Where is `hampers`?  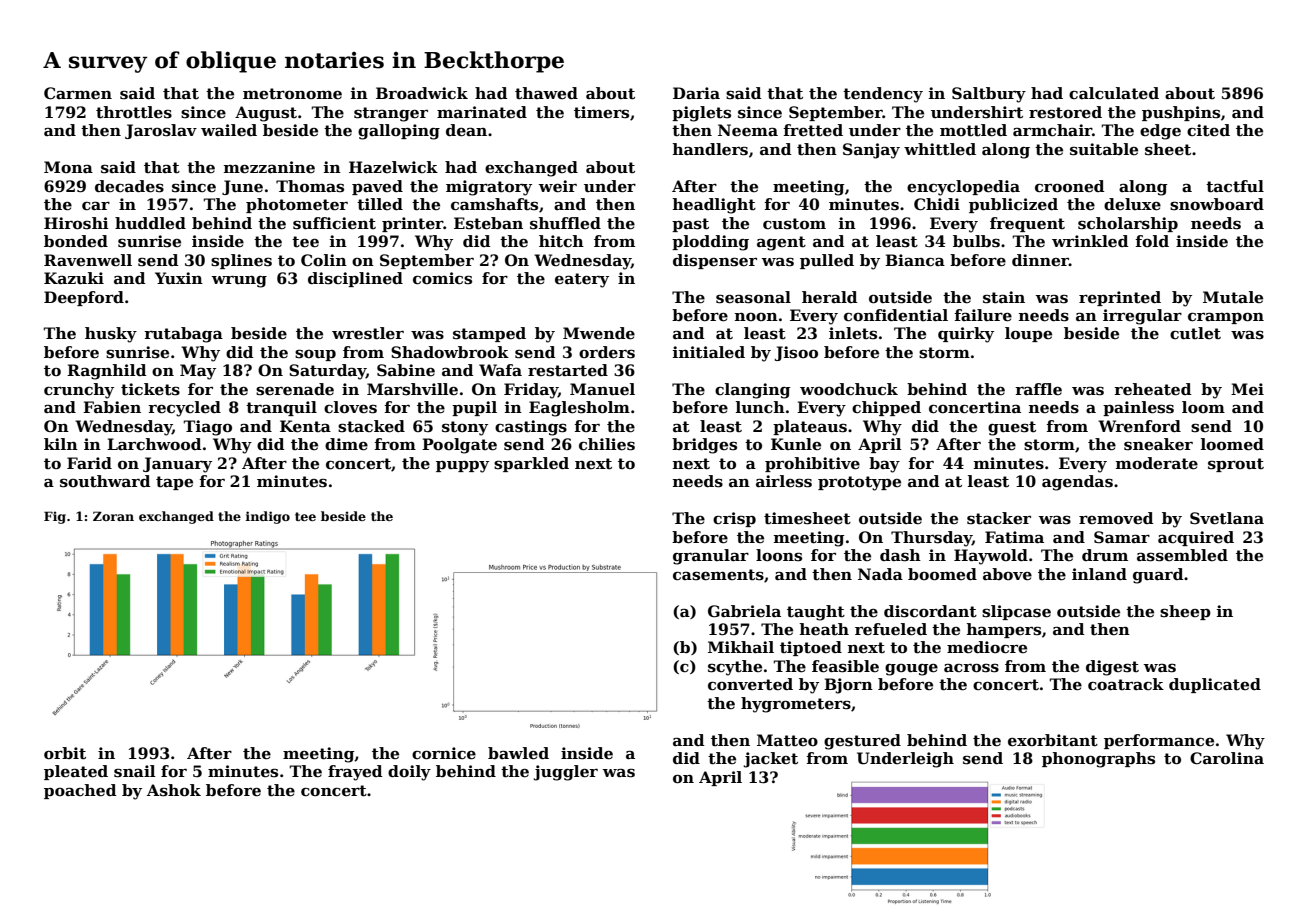 hampers is located at coordinates (1004, 630).
